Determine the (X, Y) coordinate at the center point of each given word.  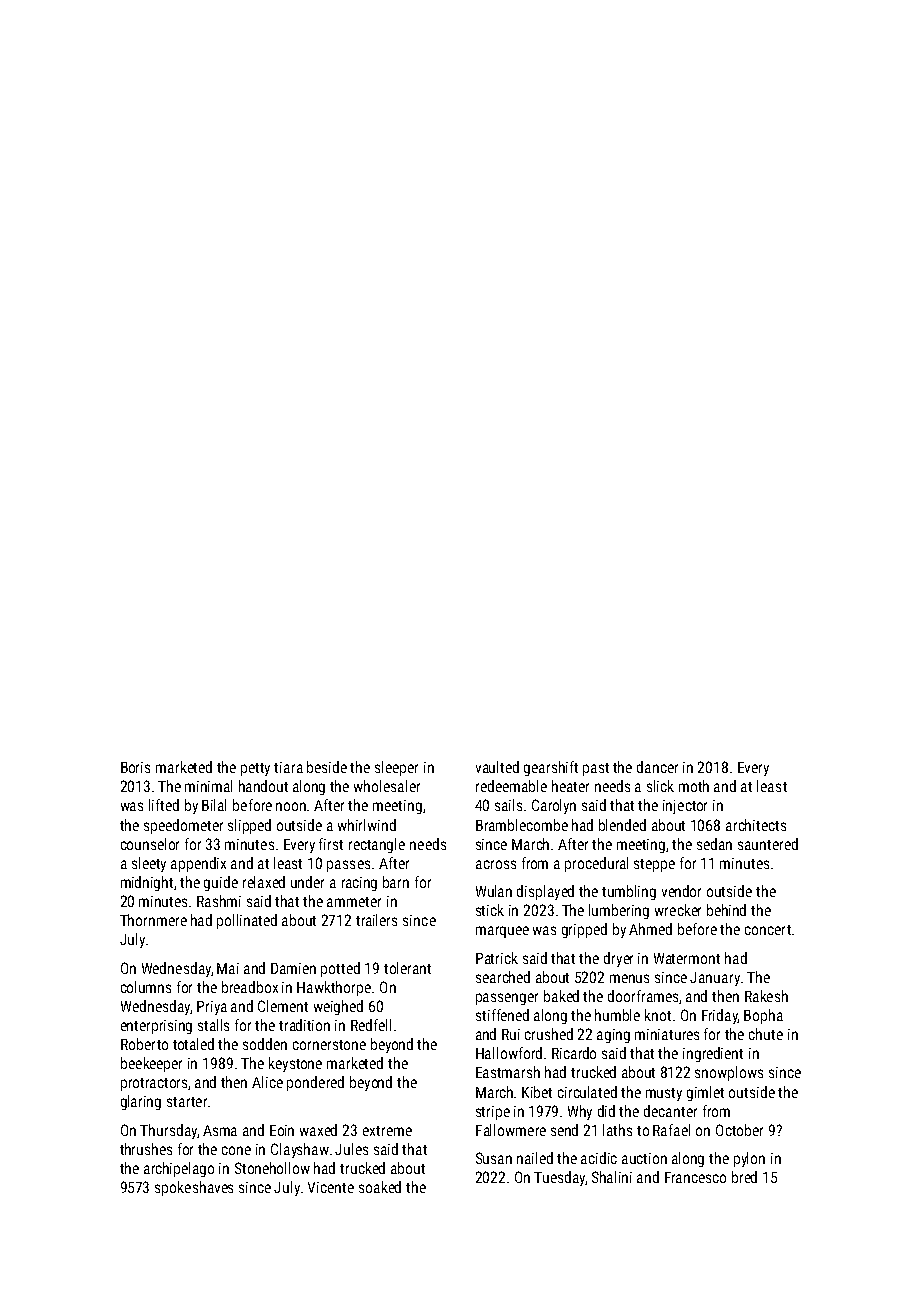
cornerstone (329, 1045)
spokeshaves (194, 1188)
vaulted (497, 767)
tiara (288, 767)
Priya (212, 1008)
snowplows (729, 1073)
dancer (657, 767)
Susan (494, 1158)
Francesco (695, 1177)
